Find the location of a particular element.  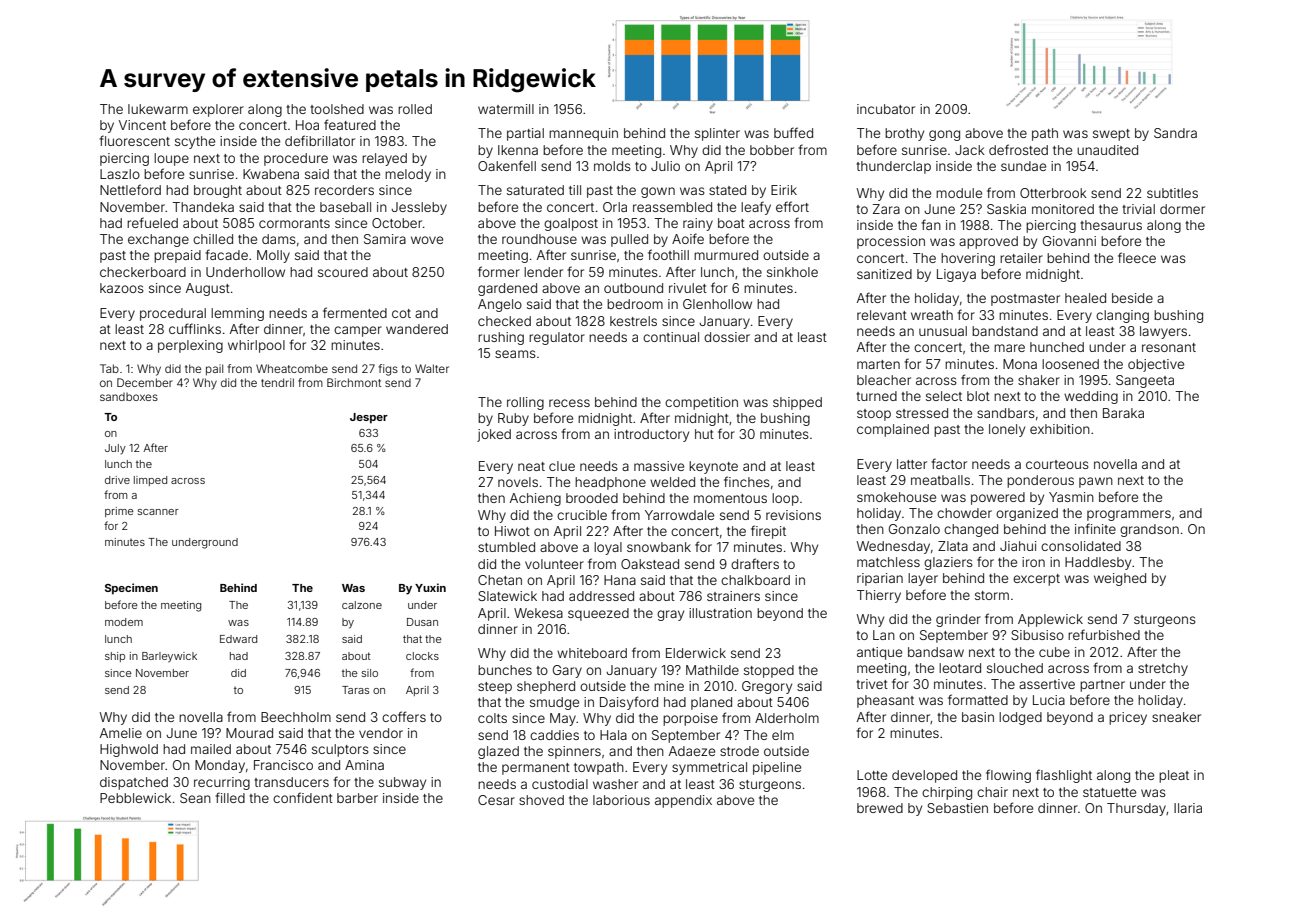

incubator is located at coordinates (886, 109).
